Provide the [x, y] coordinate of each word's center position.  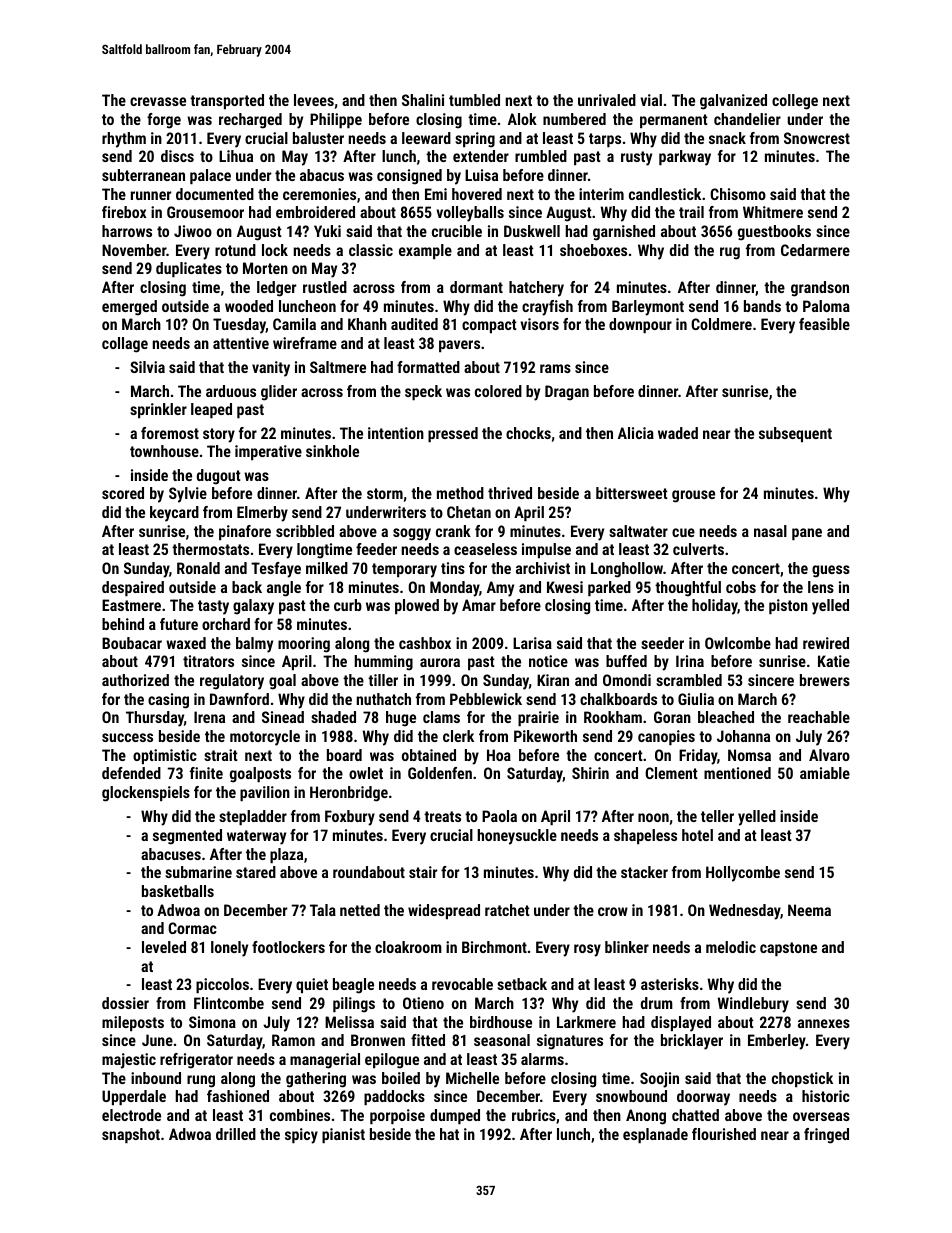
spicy [301, 1136]
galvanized [733, 102]
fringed [826, 1136]
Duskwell [532, 231]
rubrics [534, 1115]
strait [221, 755]
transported [227, 101]
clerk [458, 736]
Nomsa [749, 755]
